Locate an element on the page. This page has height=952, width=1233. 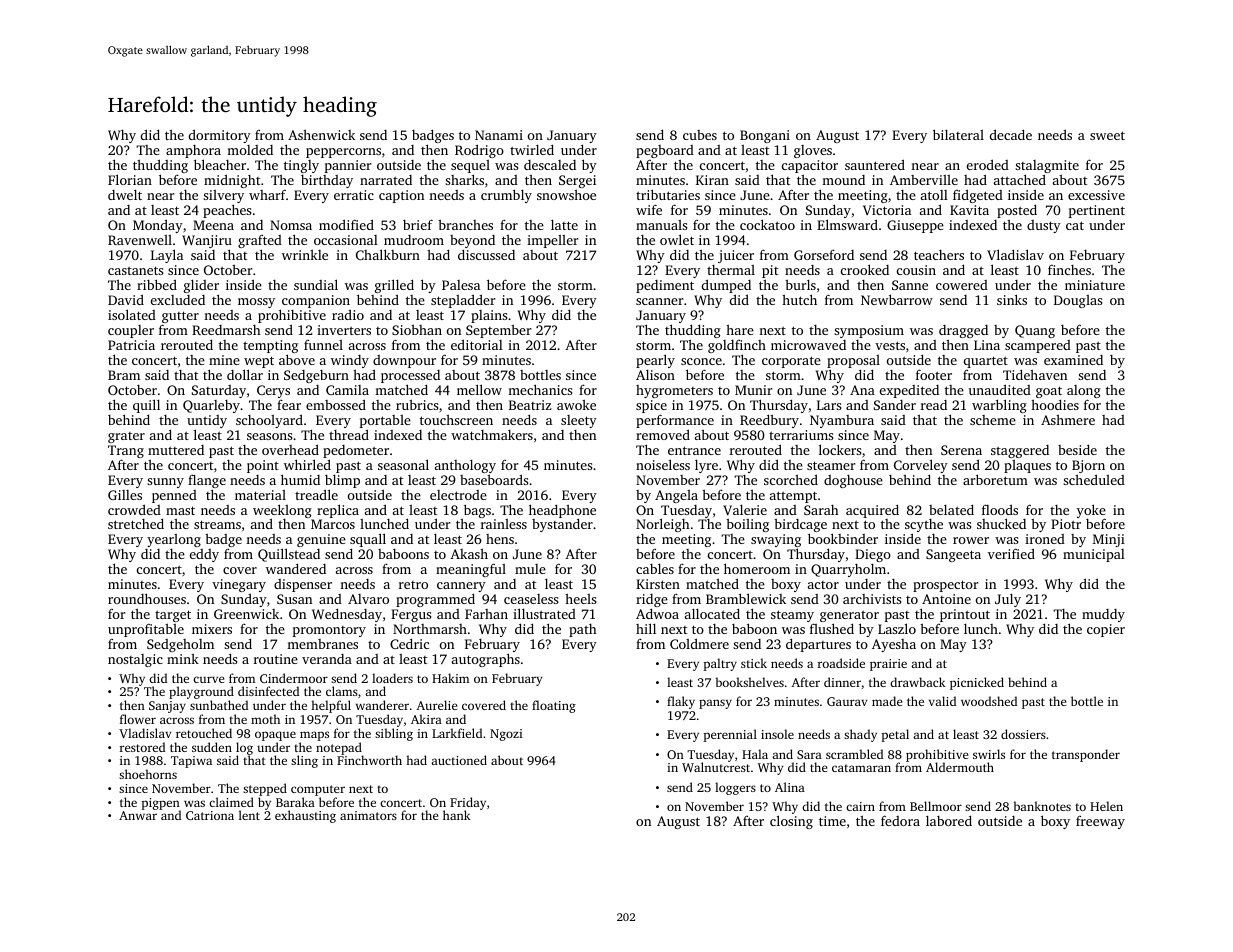
Bongani is located at coordinates (765, 136).
